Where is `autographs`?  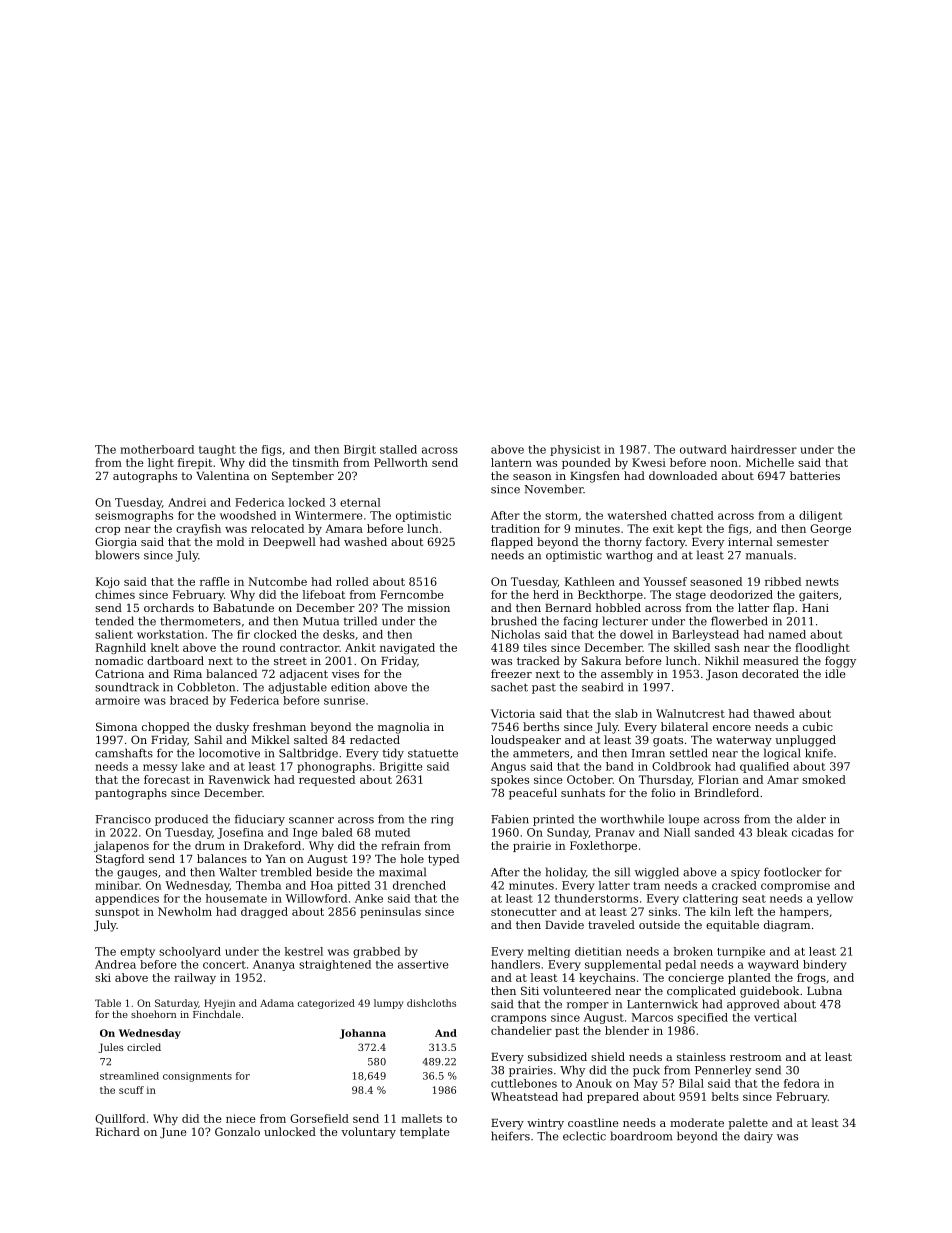 autographs is located at coordinates (145, 477).
